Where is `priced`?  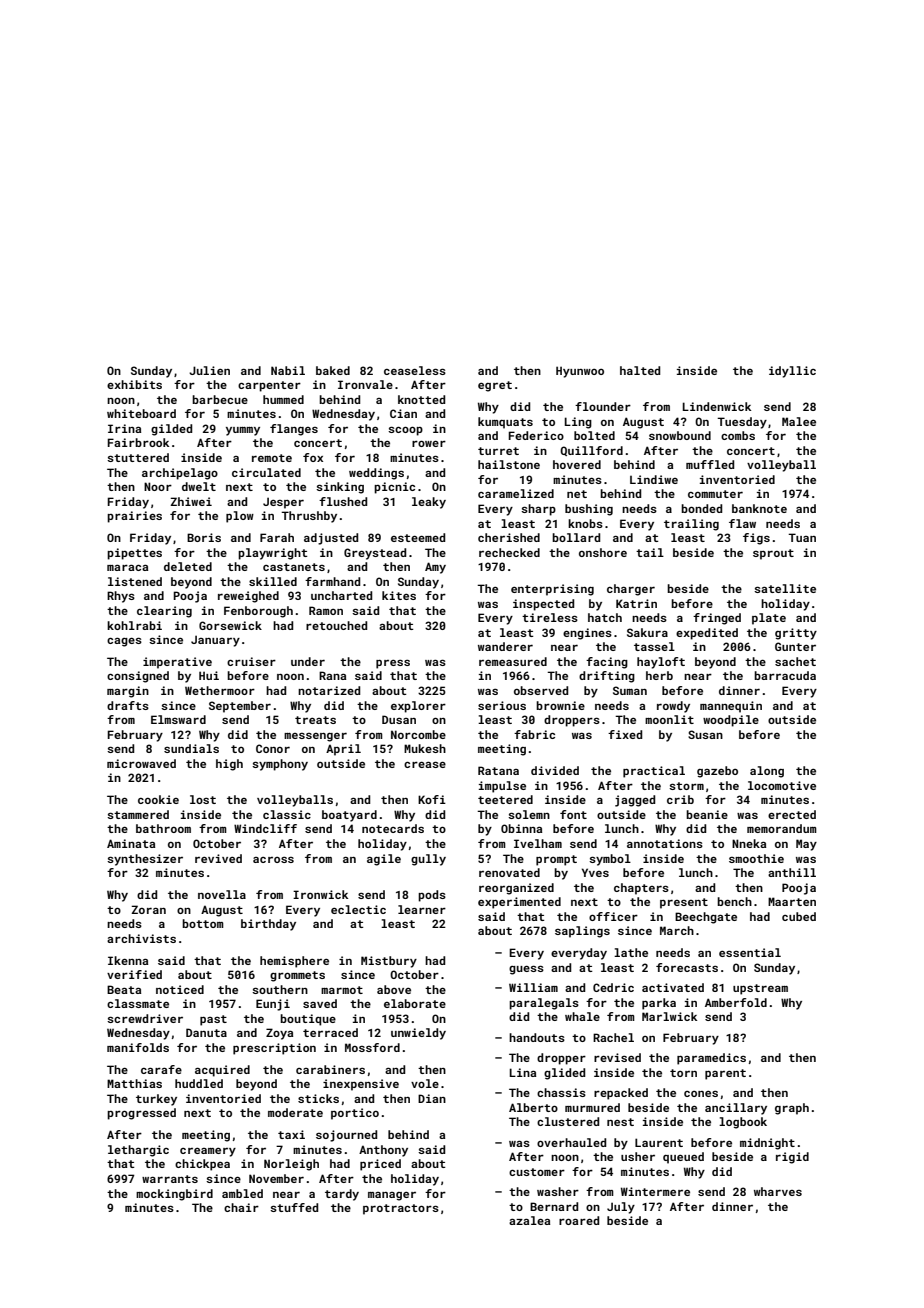 priced is located at coordinates (380, 1165).
